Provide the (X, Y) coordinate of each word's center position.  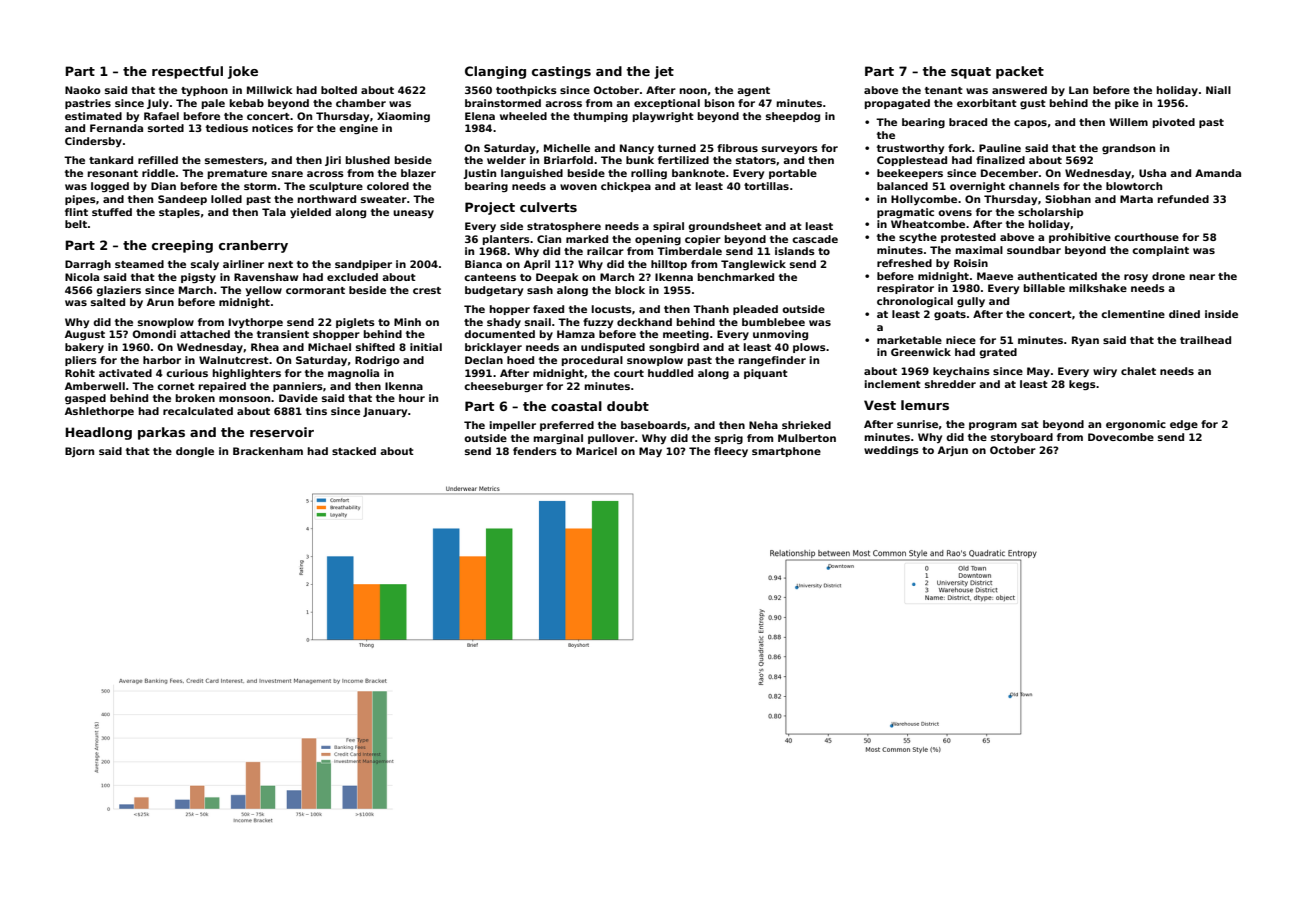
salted (108, 302)
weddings (891, 451)
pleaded (755, 310)
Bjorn (79, 452)
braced (968, 122)
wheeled (523, 116)
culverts (548, 207)
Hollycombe (924, 200)
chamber (361, 103)
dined (1184, 314)
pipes (80, 200)
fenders (535, 451)
